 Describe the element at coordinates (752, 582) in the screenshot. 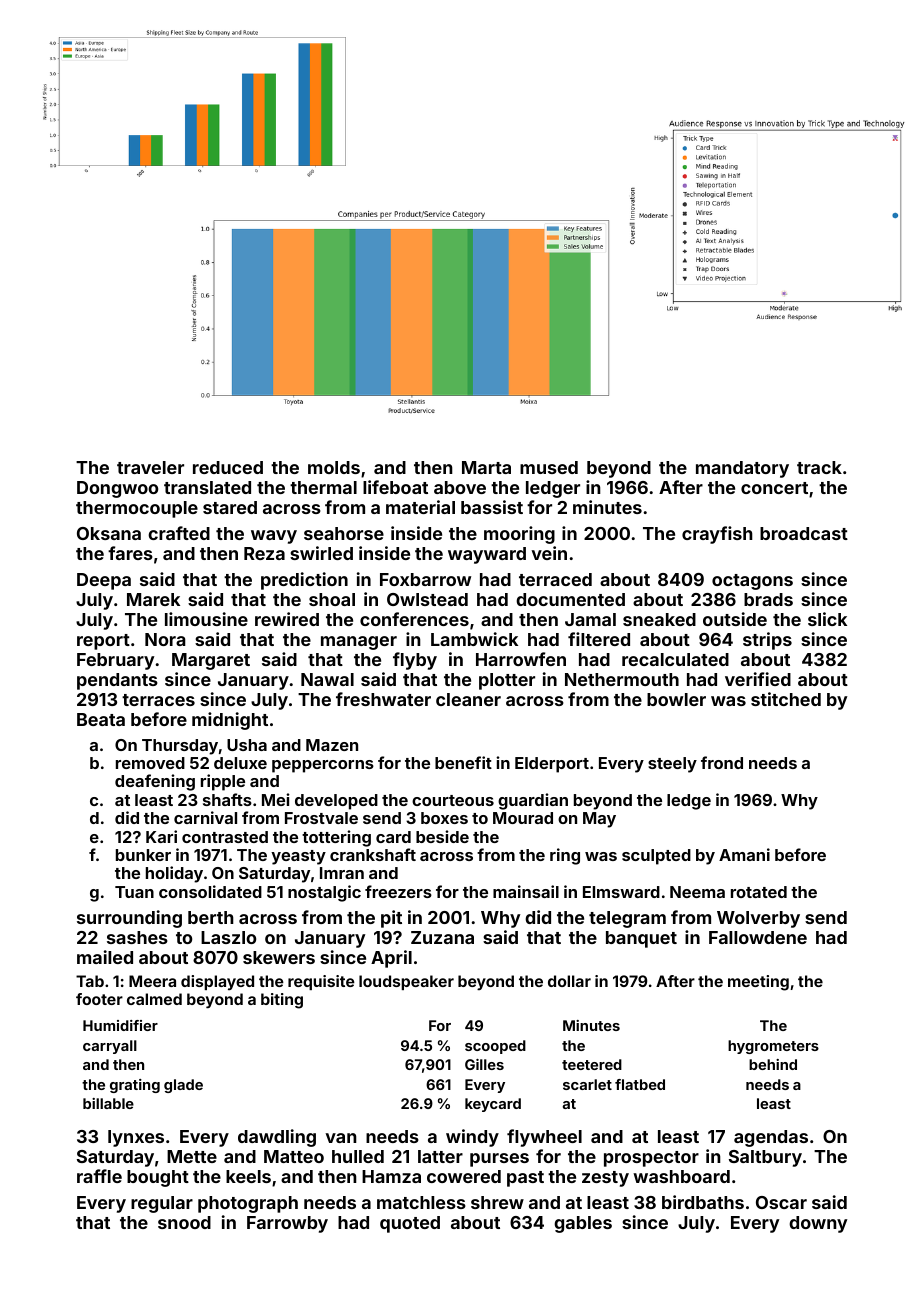

I see `octagons` at that location.
